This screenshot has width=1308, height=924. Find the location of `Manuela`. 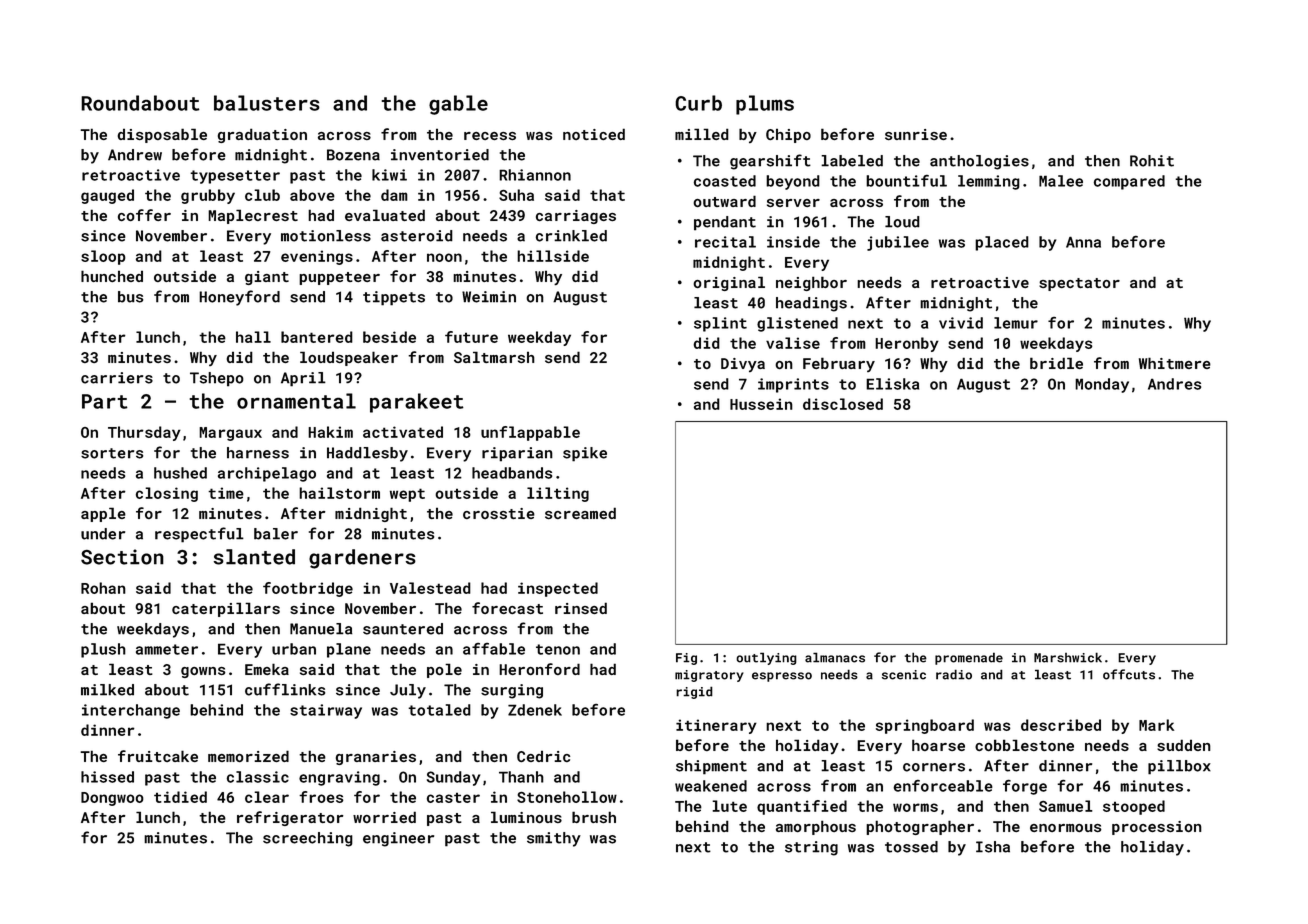

Manuela is located at coordinates (321, 629).
